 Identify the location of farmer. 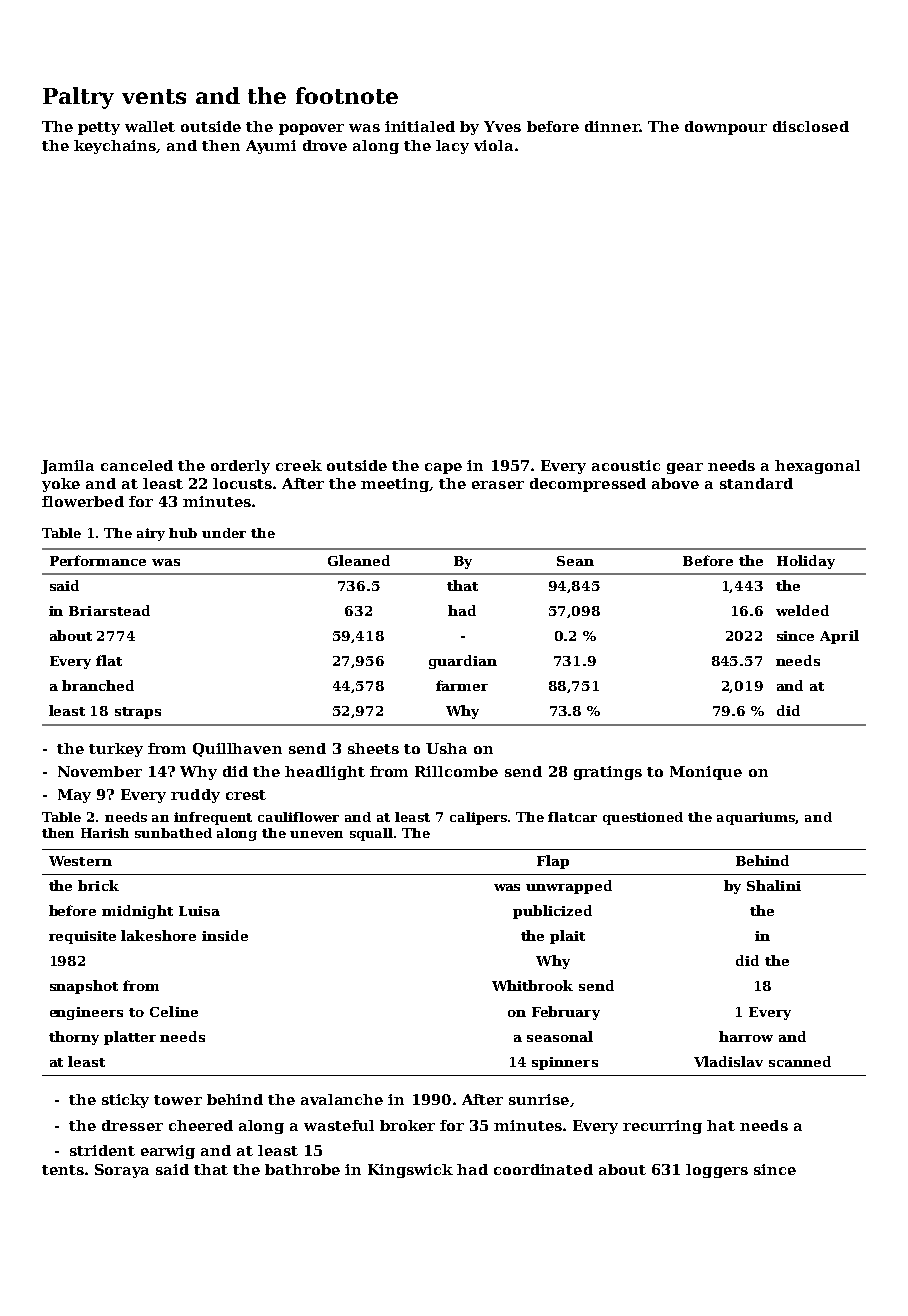
(462, 685).
